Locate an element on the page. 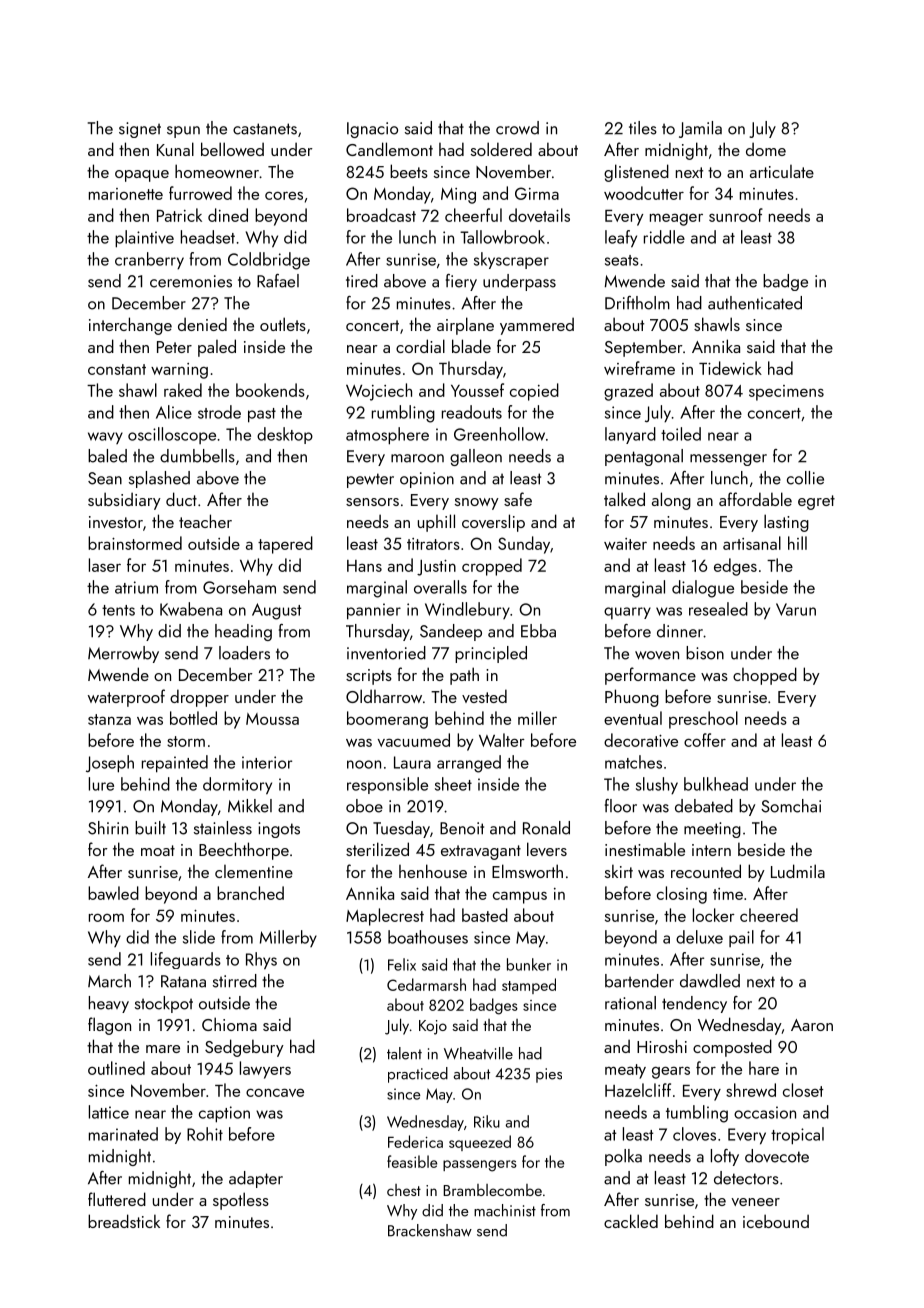 The height and width of the page is (1308, 924). closet is located at coordinates (803, 1090).
